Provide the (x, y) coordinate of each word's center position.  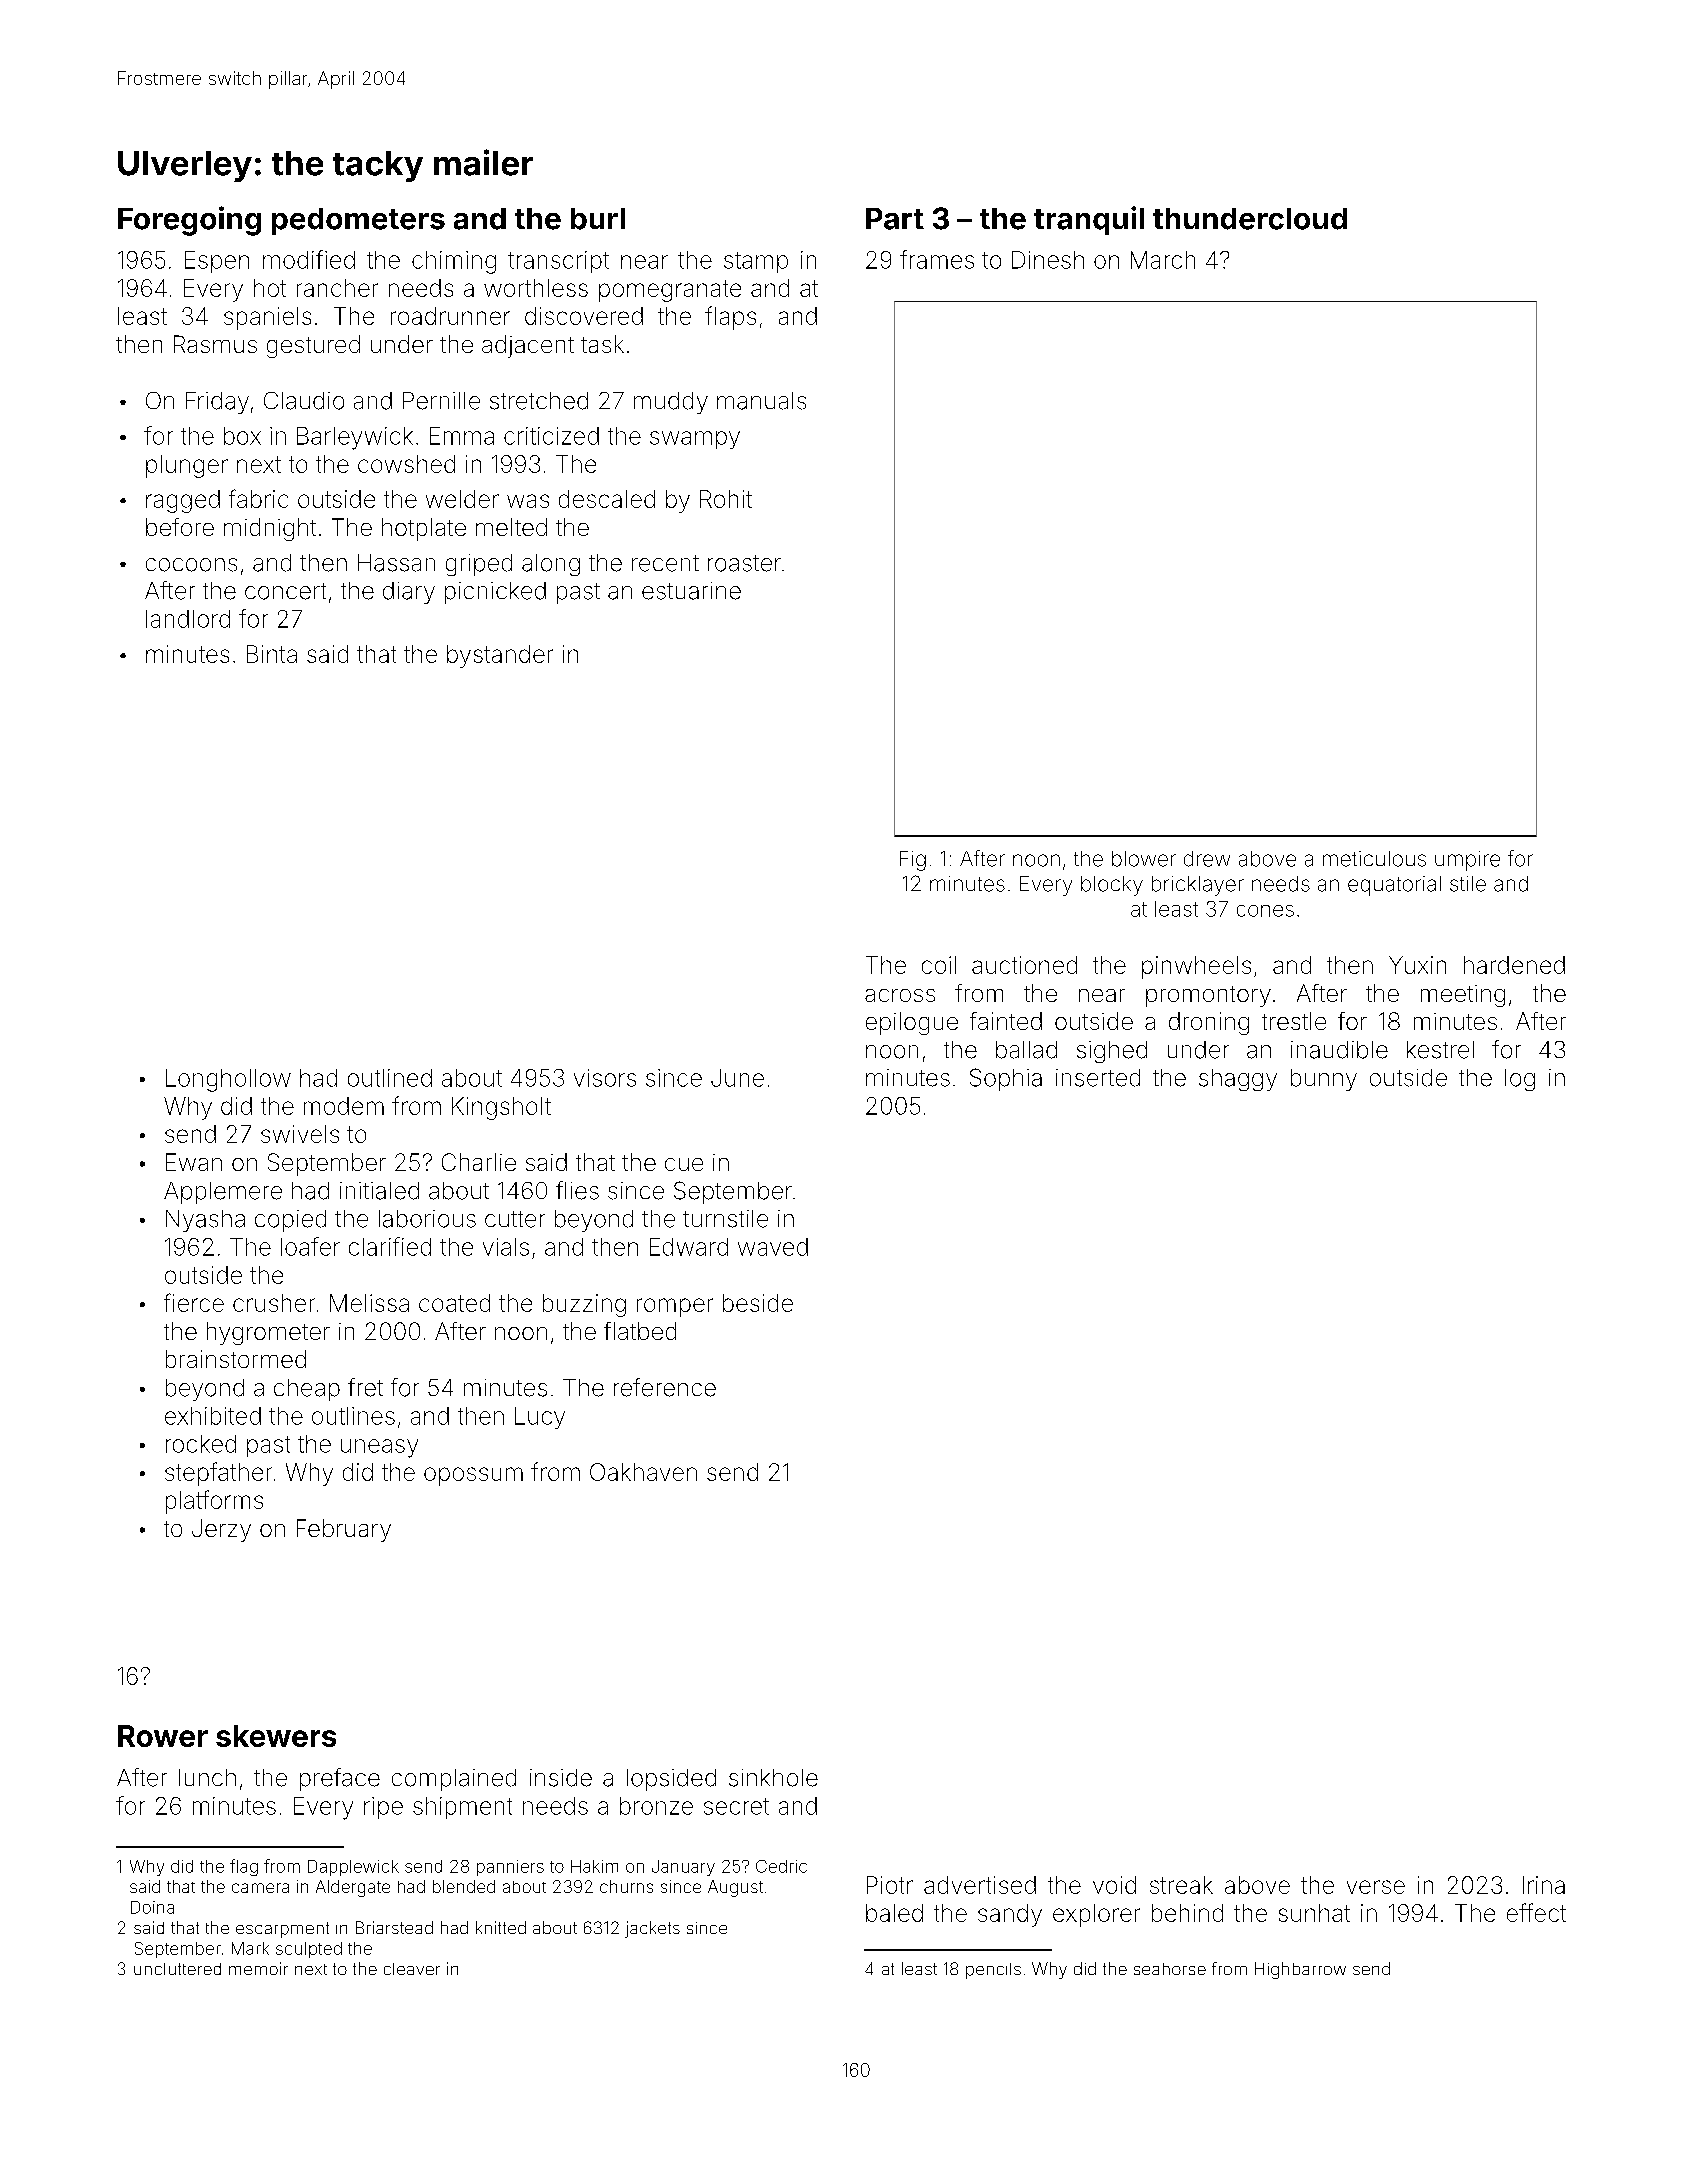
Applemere (223, 1193)
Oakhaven (643, 1472)
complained (454, 1780)
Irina (1544, 1885)
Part (895, 219)
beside (758, 1303)
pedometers (358, 221)
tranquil (1089, 220)
